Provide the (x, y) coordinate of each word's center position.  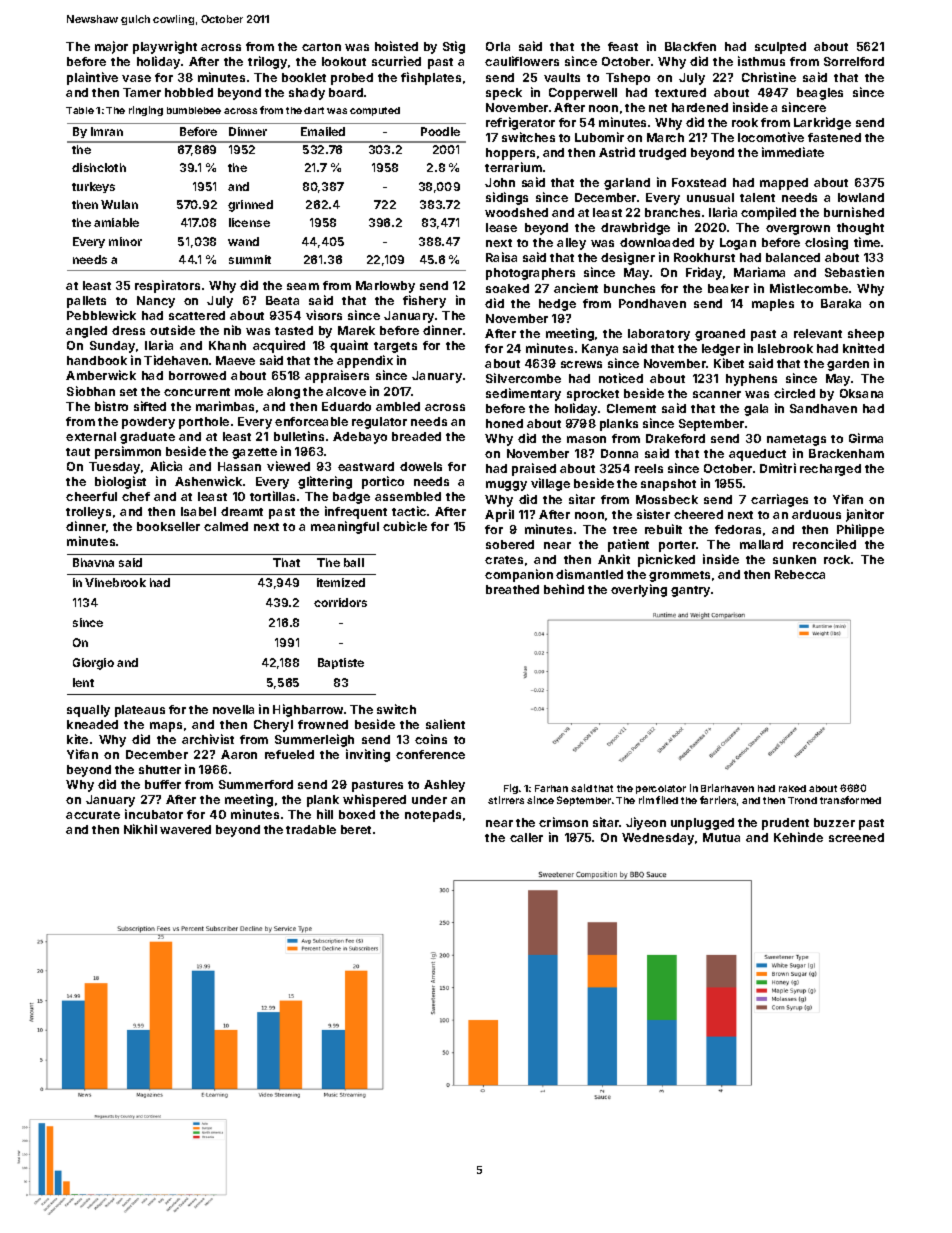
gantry (691, 591)
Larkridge (822, 123)
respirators (167, 286)
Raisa (501, 257)
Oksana (861, 393)
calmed (226, 526)
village (550, 484)
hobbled (189, 92)
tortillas (272, 496)
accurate (93, 815)
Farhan (551, 788)
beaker (728, 288)
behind (564, 589)
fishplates (431, 78)
